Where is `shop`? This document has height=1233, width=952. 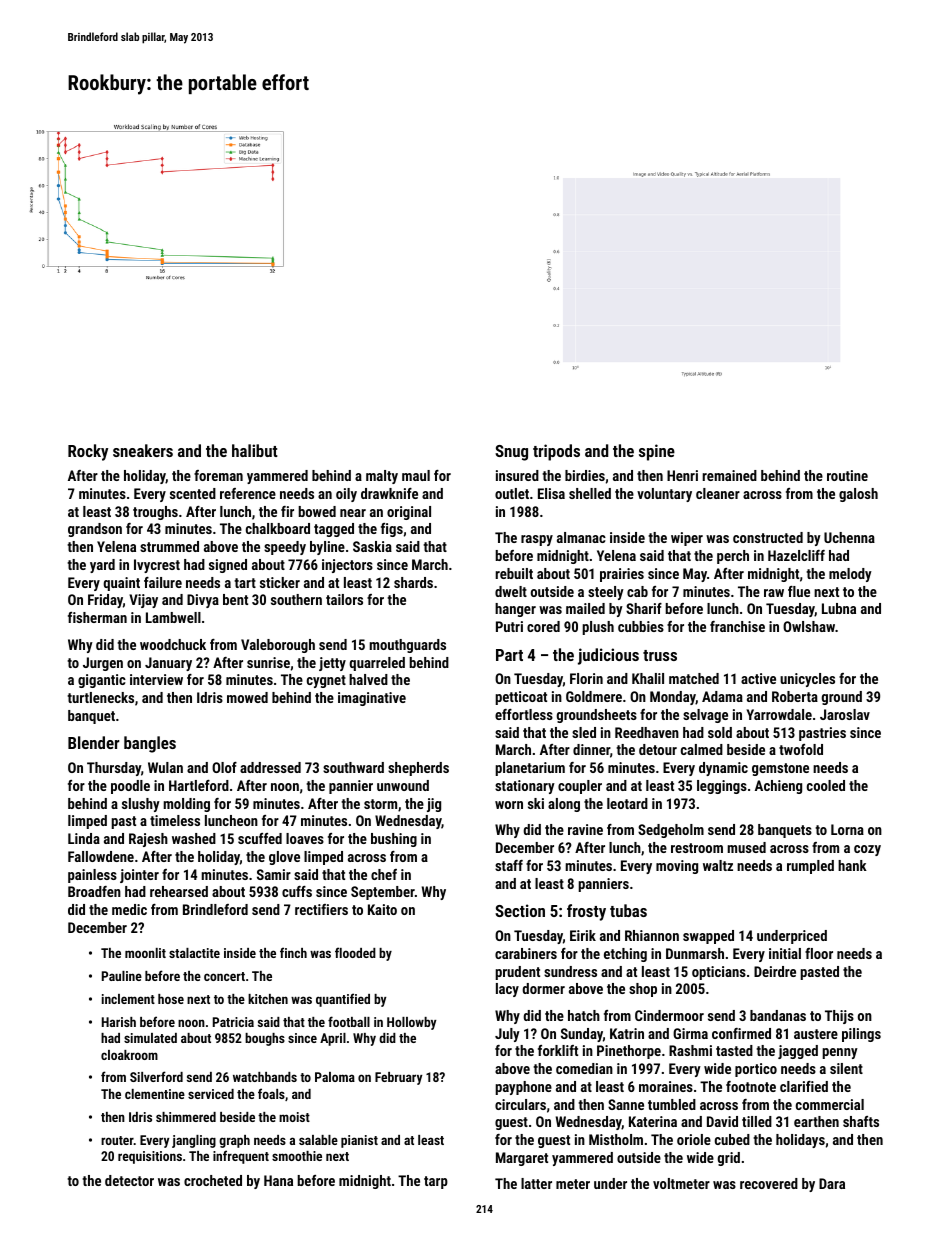 shop is located at coordinates (643, 990).
